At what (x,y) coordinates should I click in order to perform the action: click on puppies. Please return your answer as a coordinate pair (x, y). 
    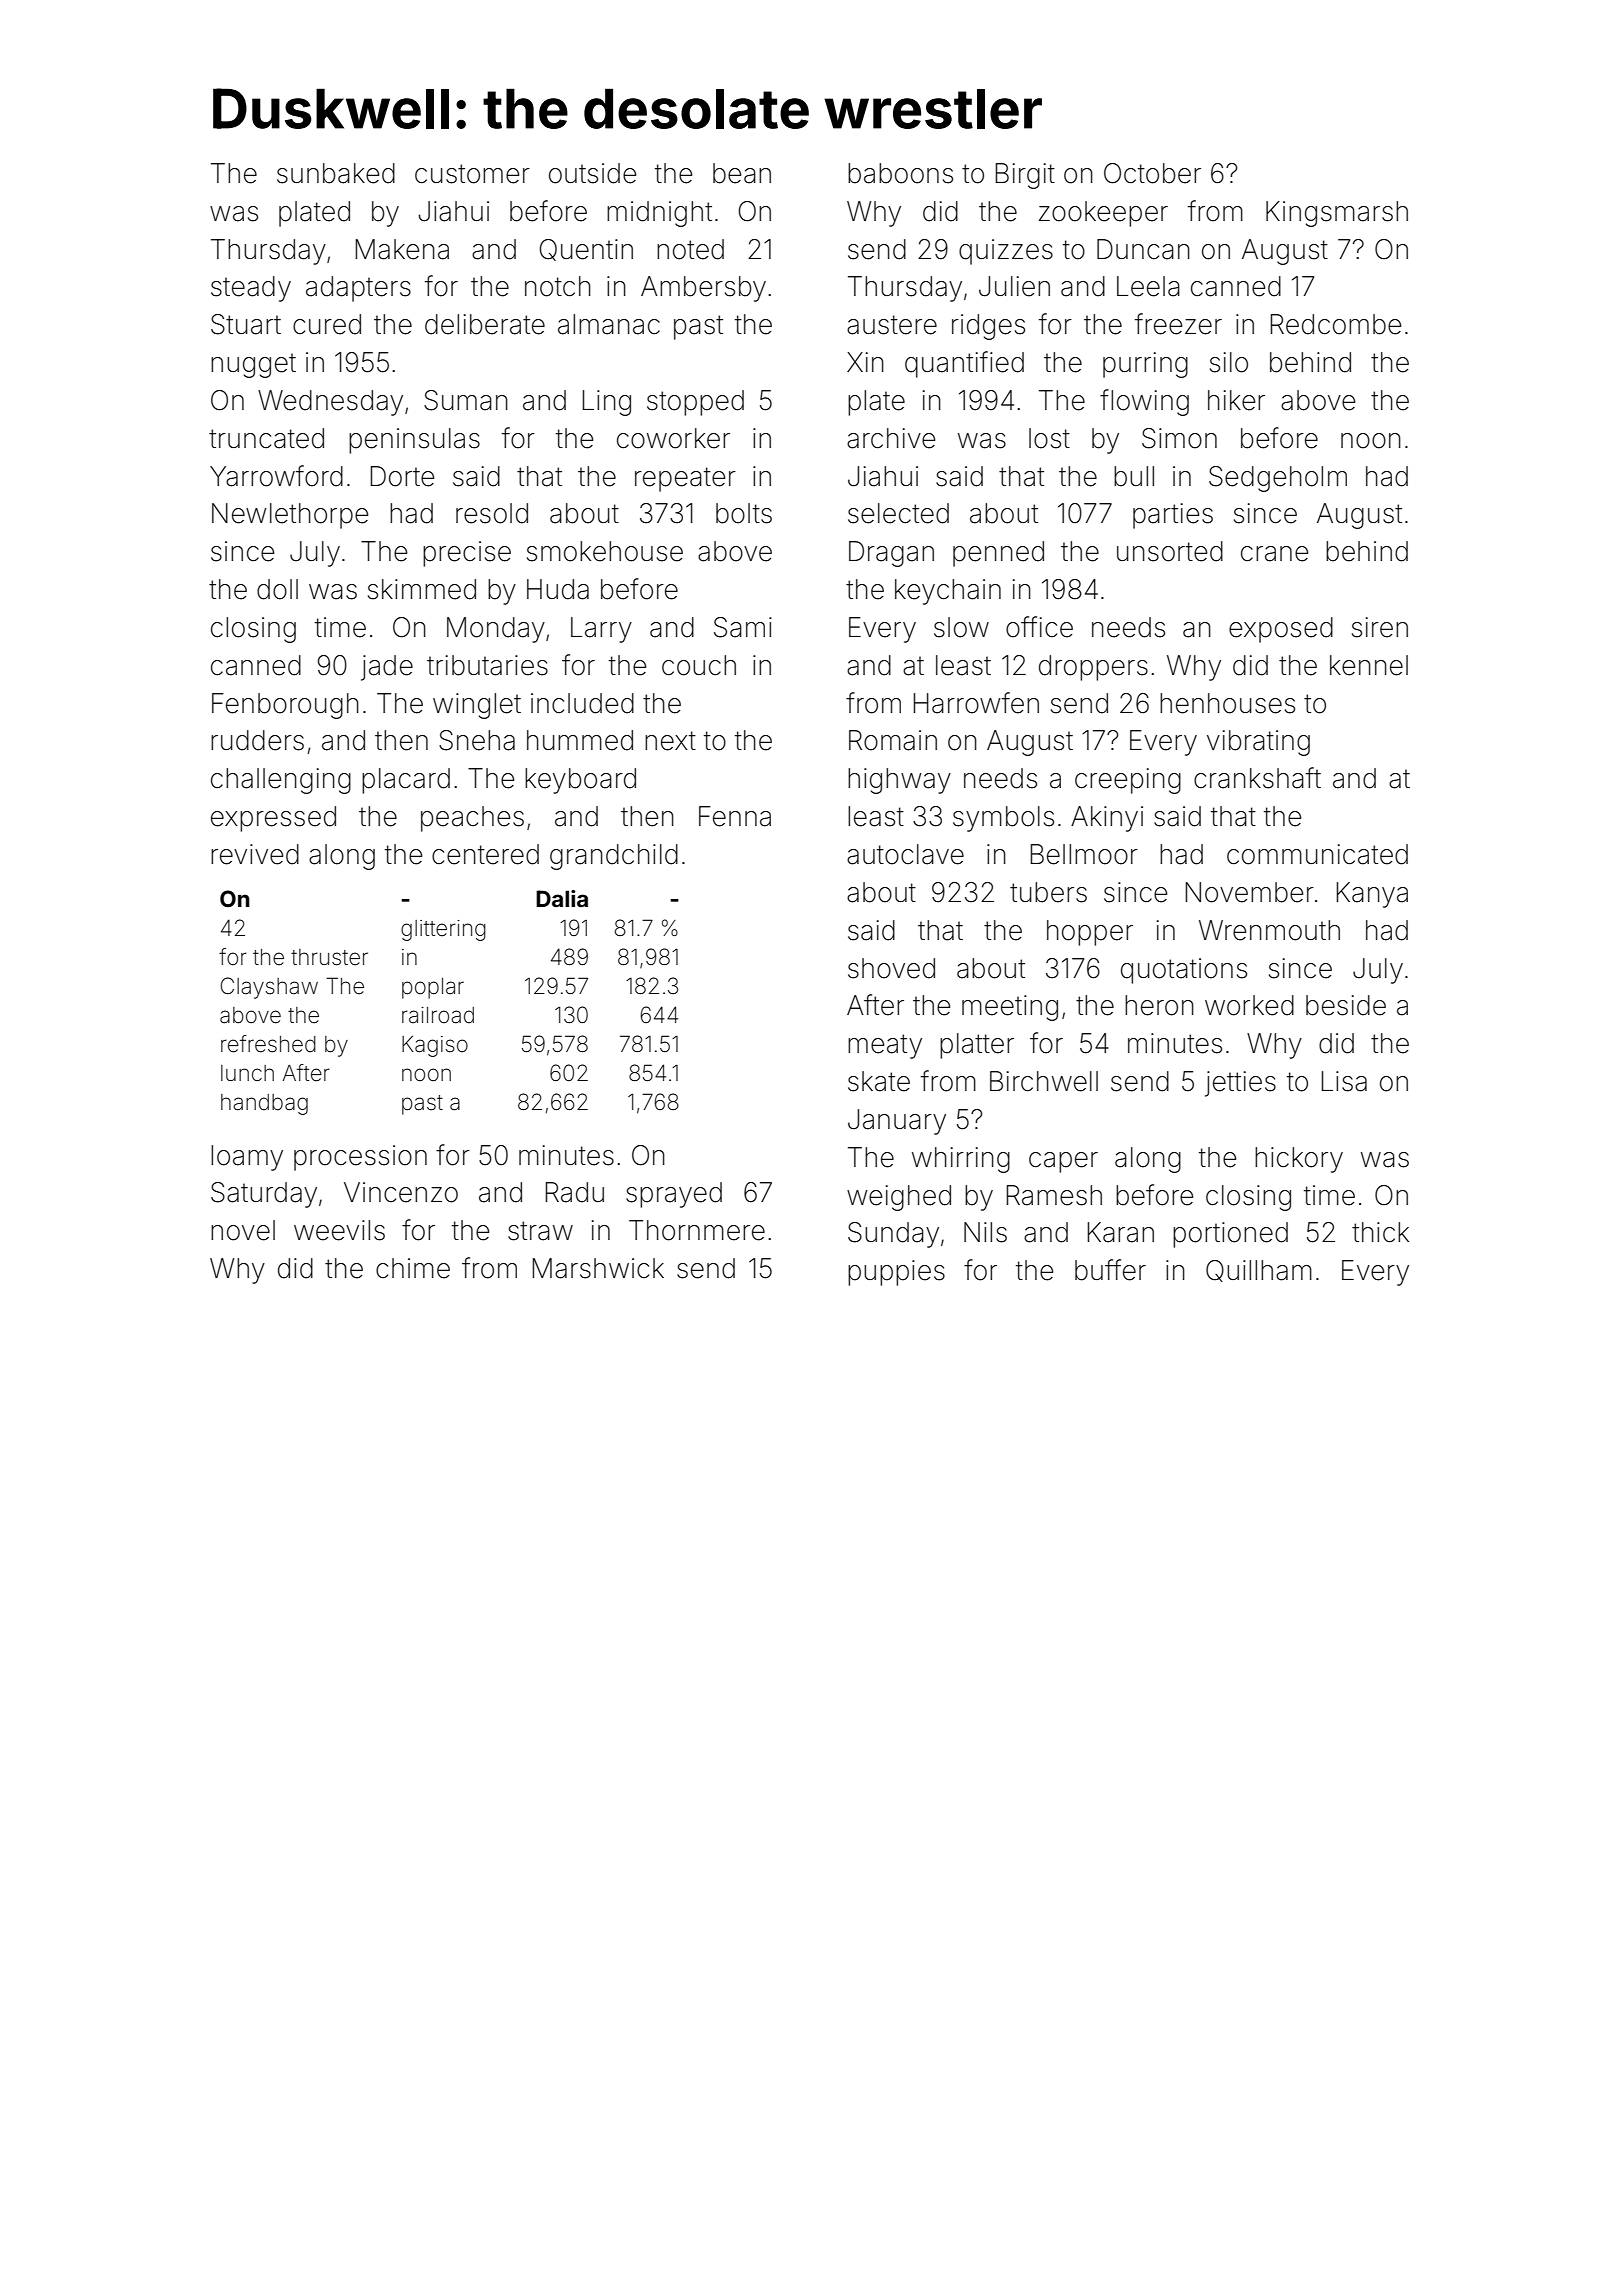
    Looking at the image, I should click on (896, 1273).
